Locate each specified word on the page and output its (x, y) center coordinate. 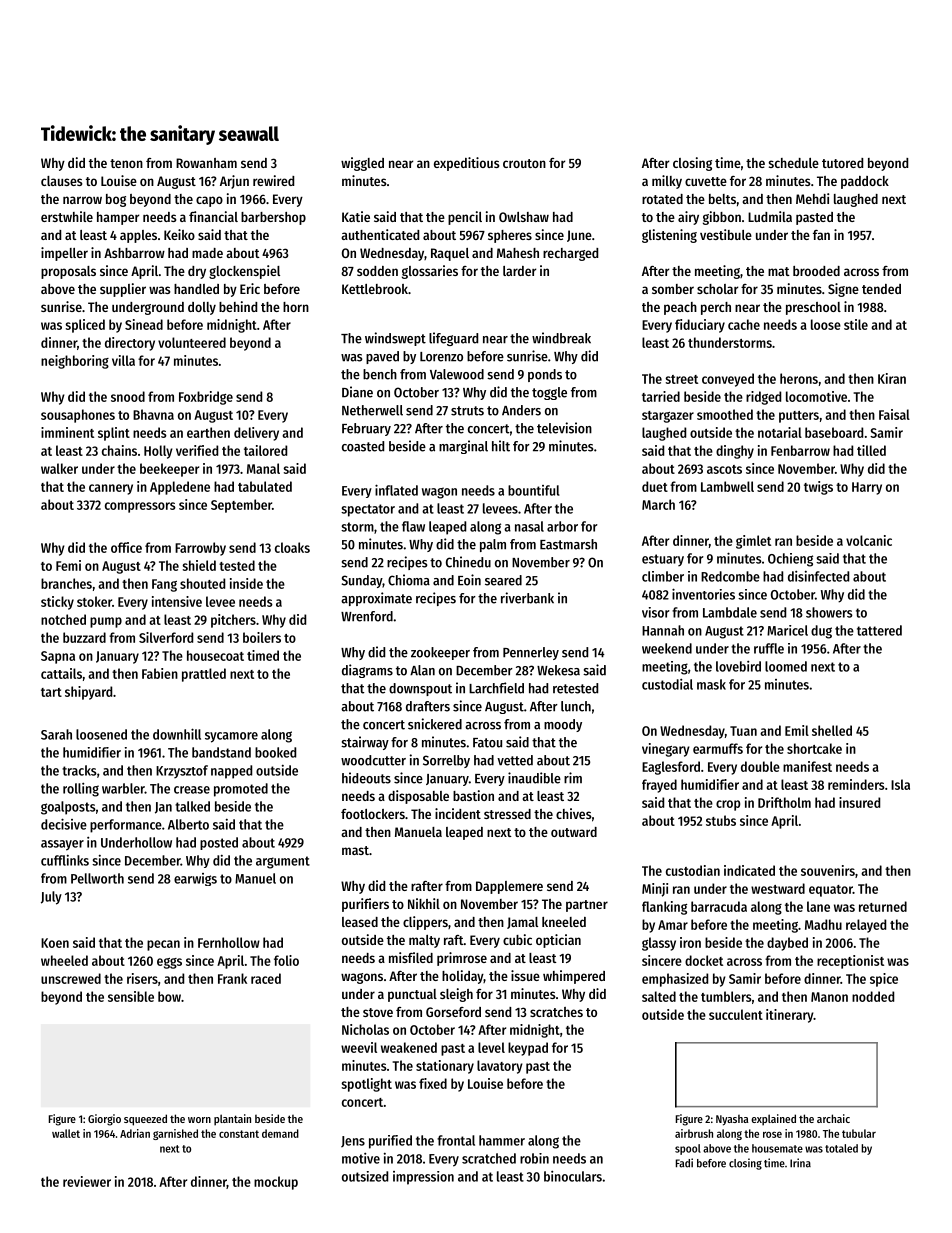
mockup (276, 1183)
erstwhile (67, 216)
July (51, 898)
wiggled (362, 164)
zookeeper (440, 653)
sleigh (456, 995)
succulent (736, 1014)
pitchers (233, 621)
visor (656, 612)
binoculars (573, 1176)
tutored (842, 163)
